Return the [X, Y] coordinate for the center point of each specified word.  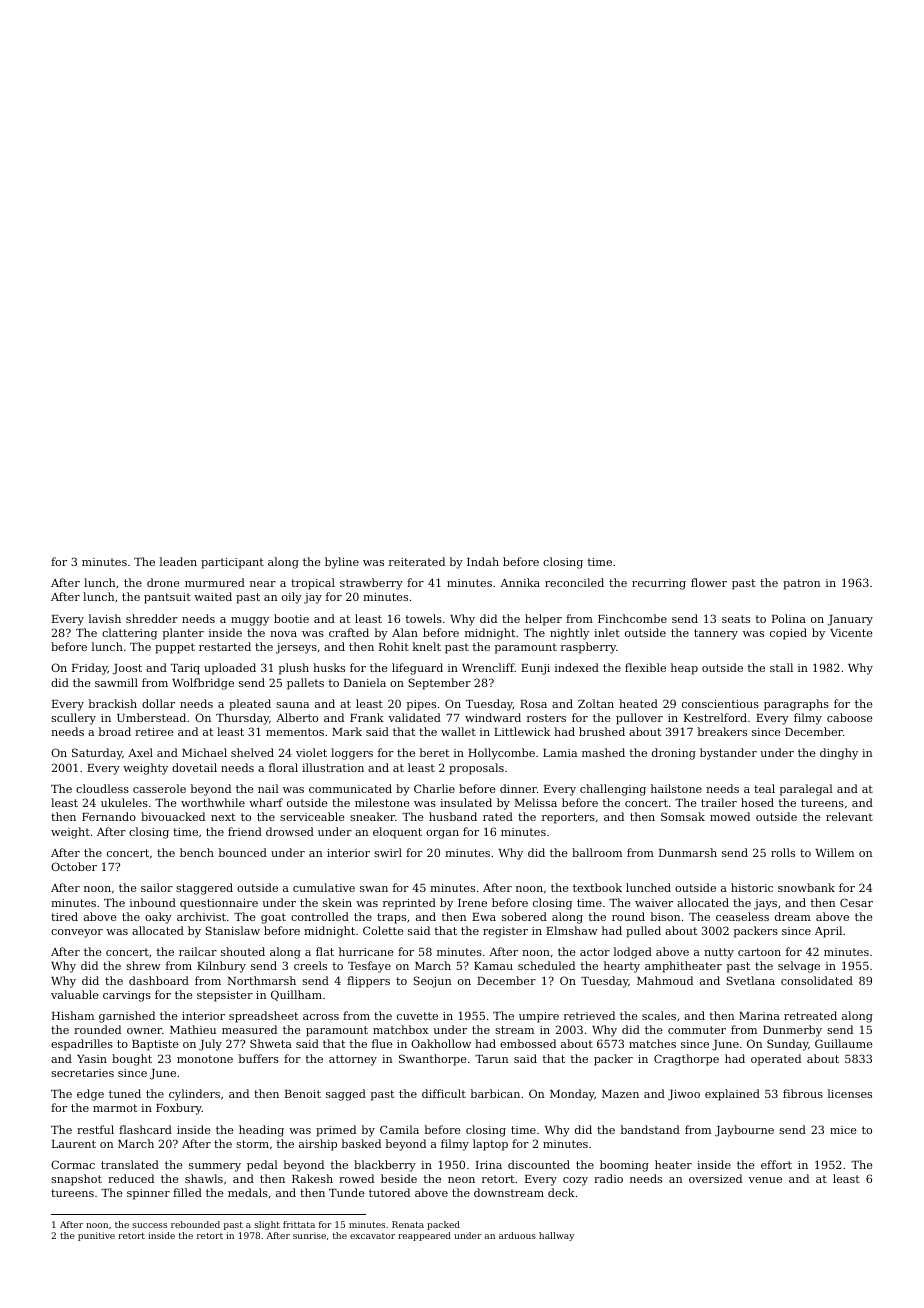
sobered [524, 916]
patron [802, 584]
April [828, 932]
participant [232, 563]
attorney [353, 1060]
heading [261, 1131]
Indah [483, 561]
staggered [204, 889]
